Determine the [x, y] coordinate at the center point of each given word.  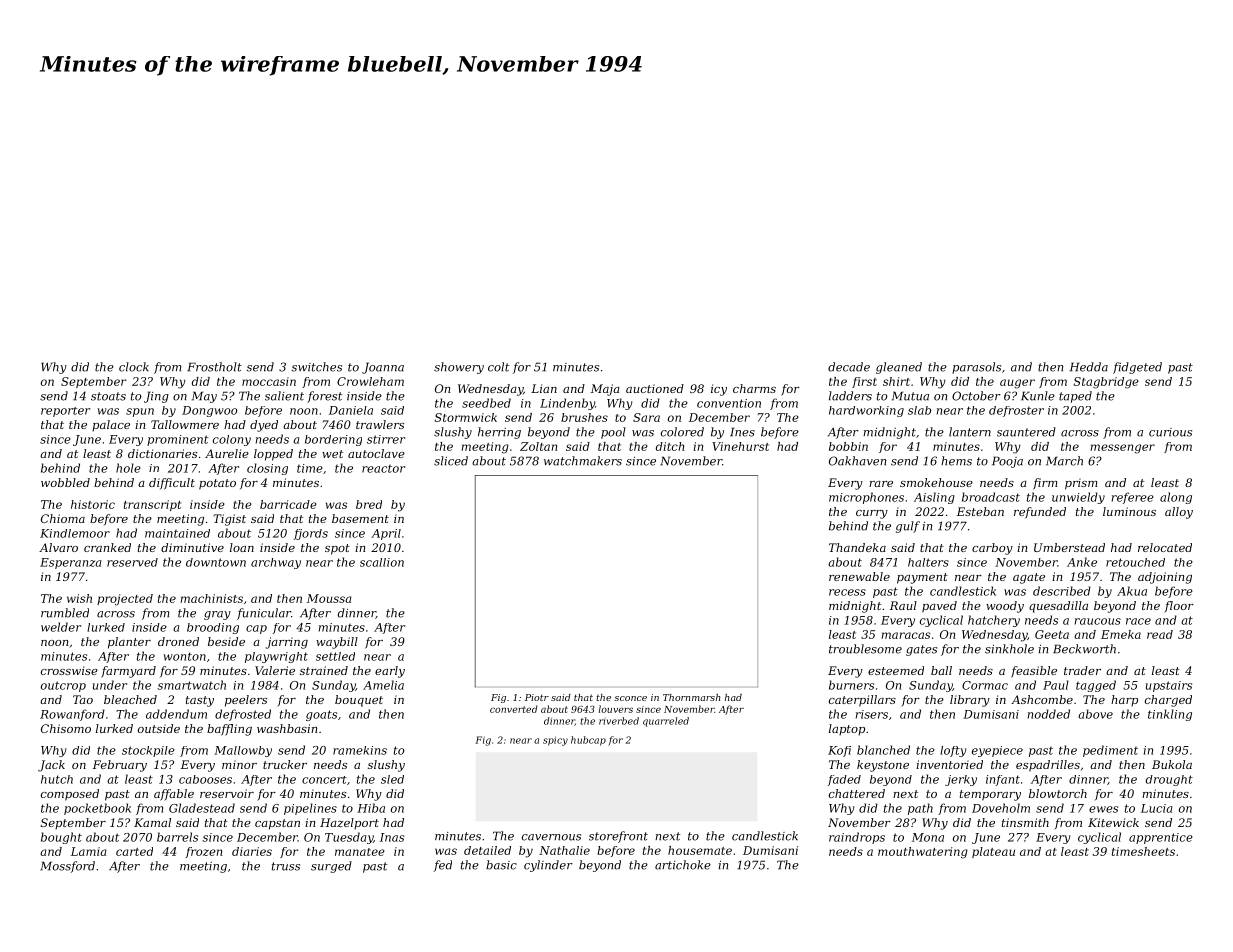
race [1138, 621]
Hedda [1089, 367]
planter [129, 643]
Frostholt [214, 367]
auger [1017, 384]
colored [682, 432]
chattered [857, 793]
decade [849, 367]
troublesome [865, 649]
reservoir [227, 793]
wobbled [65, 482]
